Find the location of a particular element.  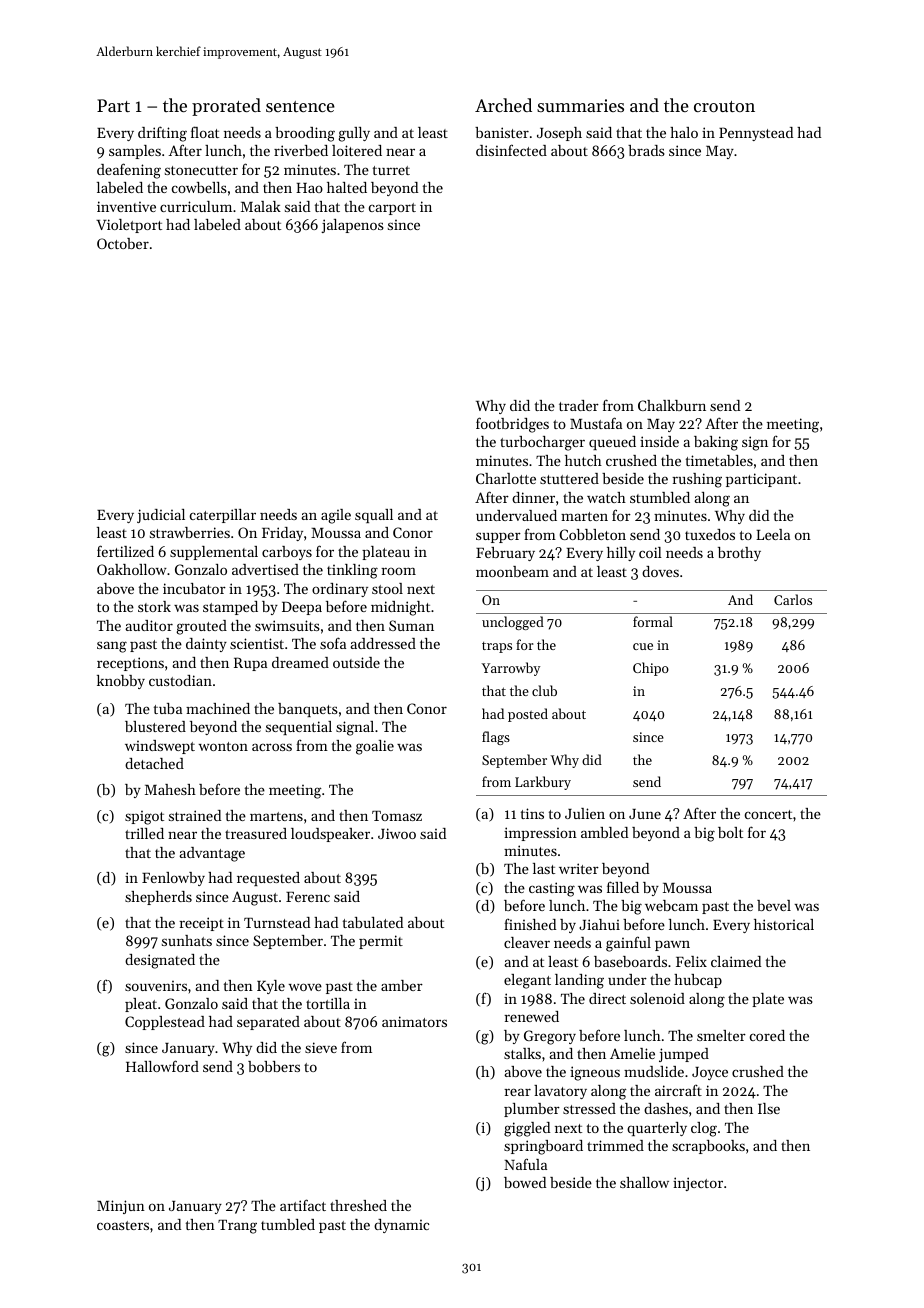

Ilse is located at coordinates (769, 1108).
